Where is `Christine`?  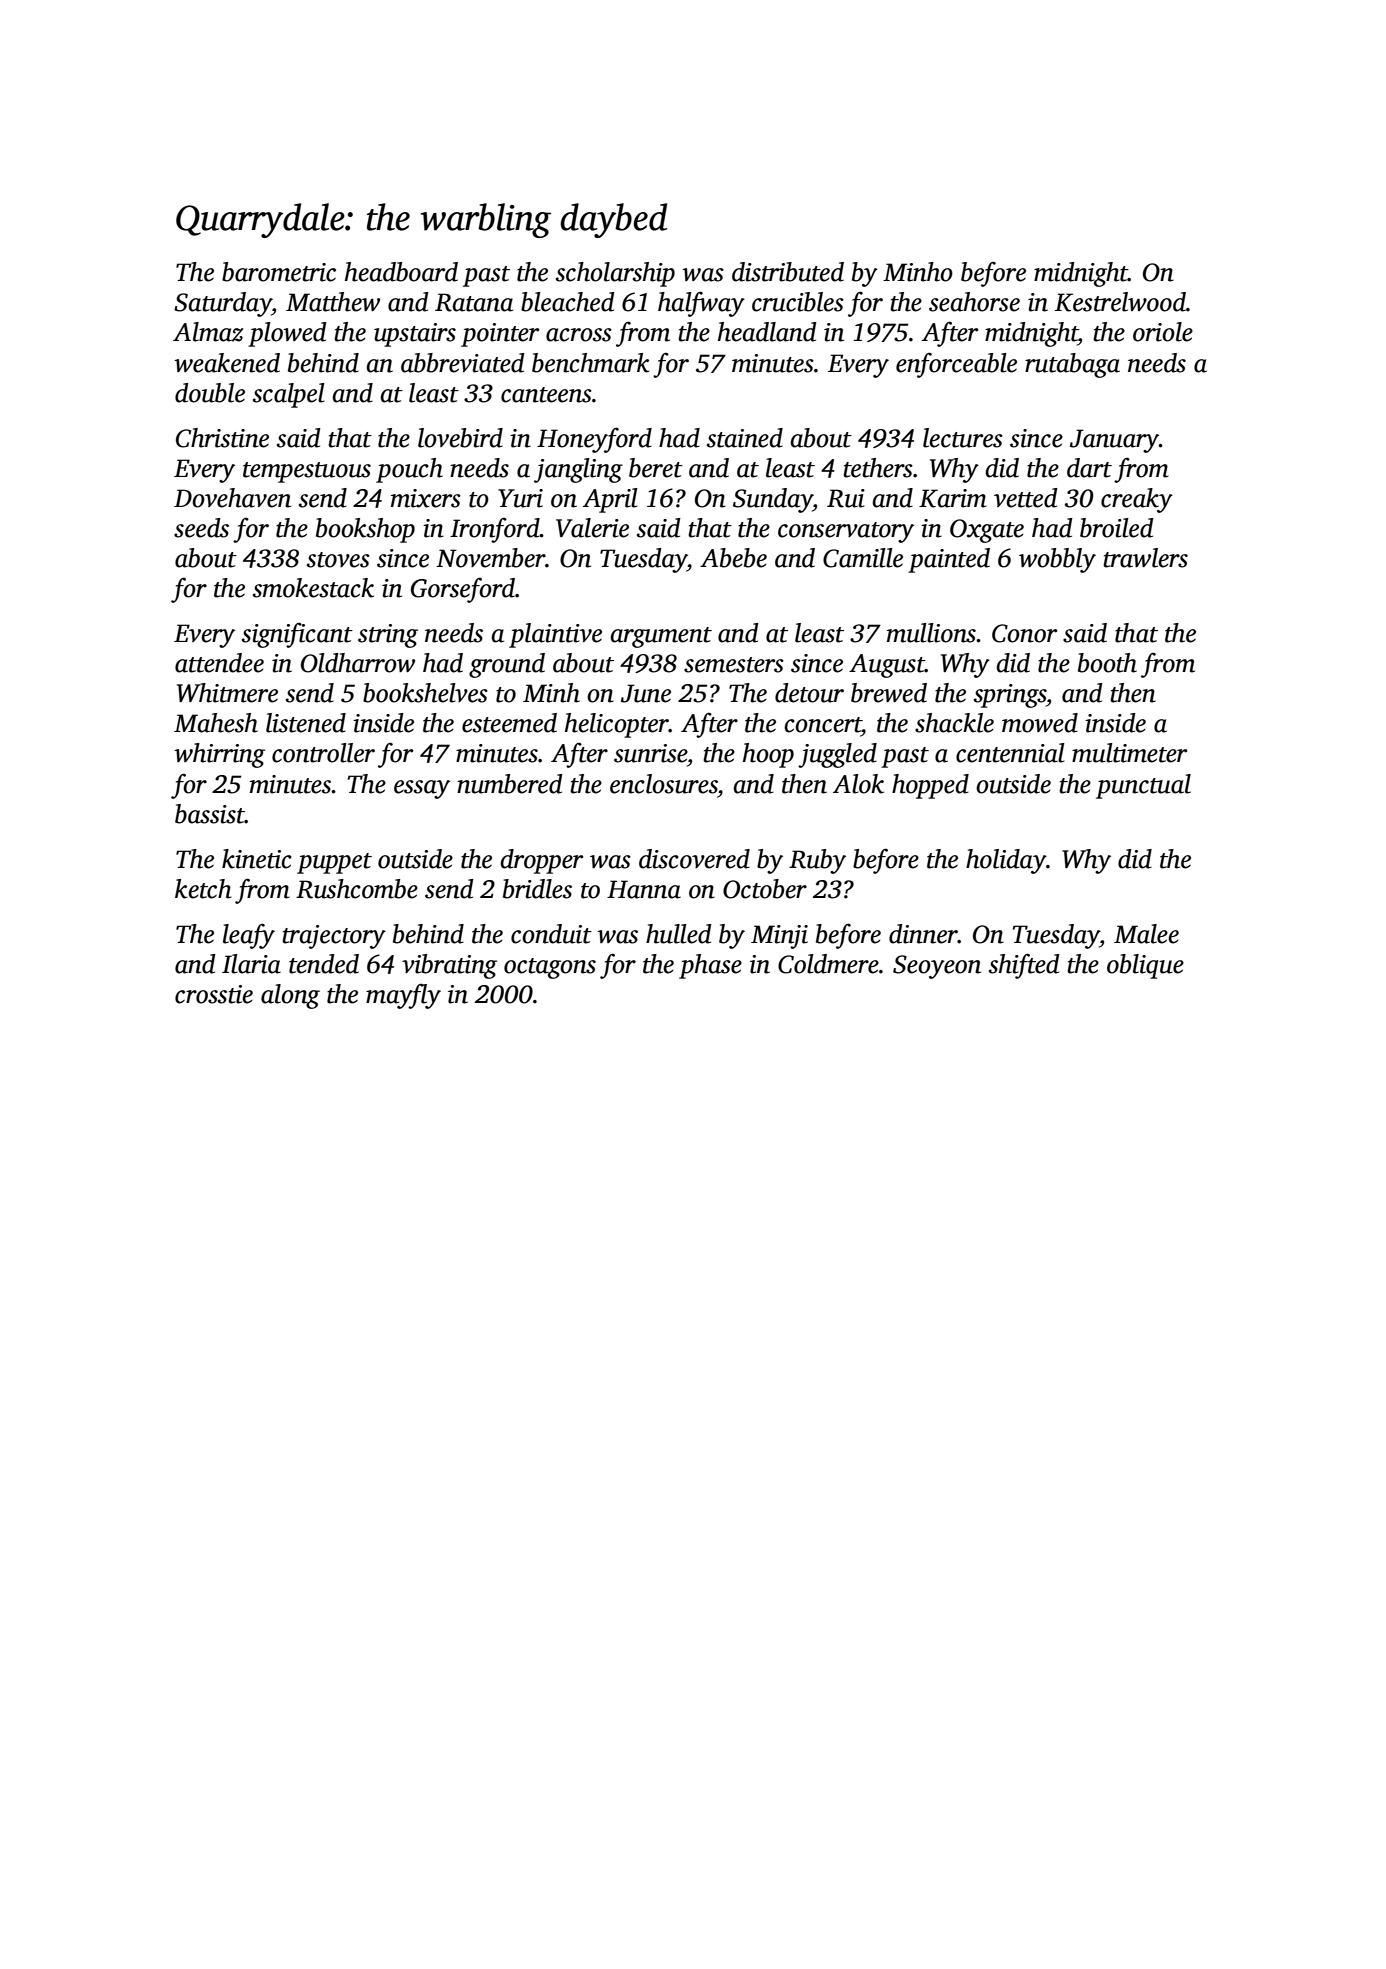 Christine is located at coordinates (222, 438).
